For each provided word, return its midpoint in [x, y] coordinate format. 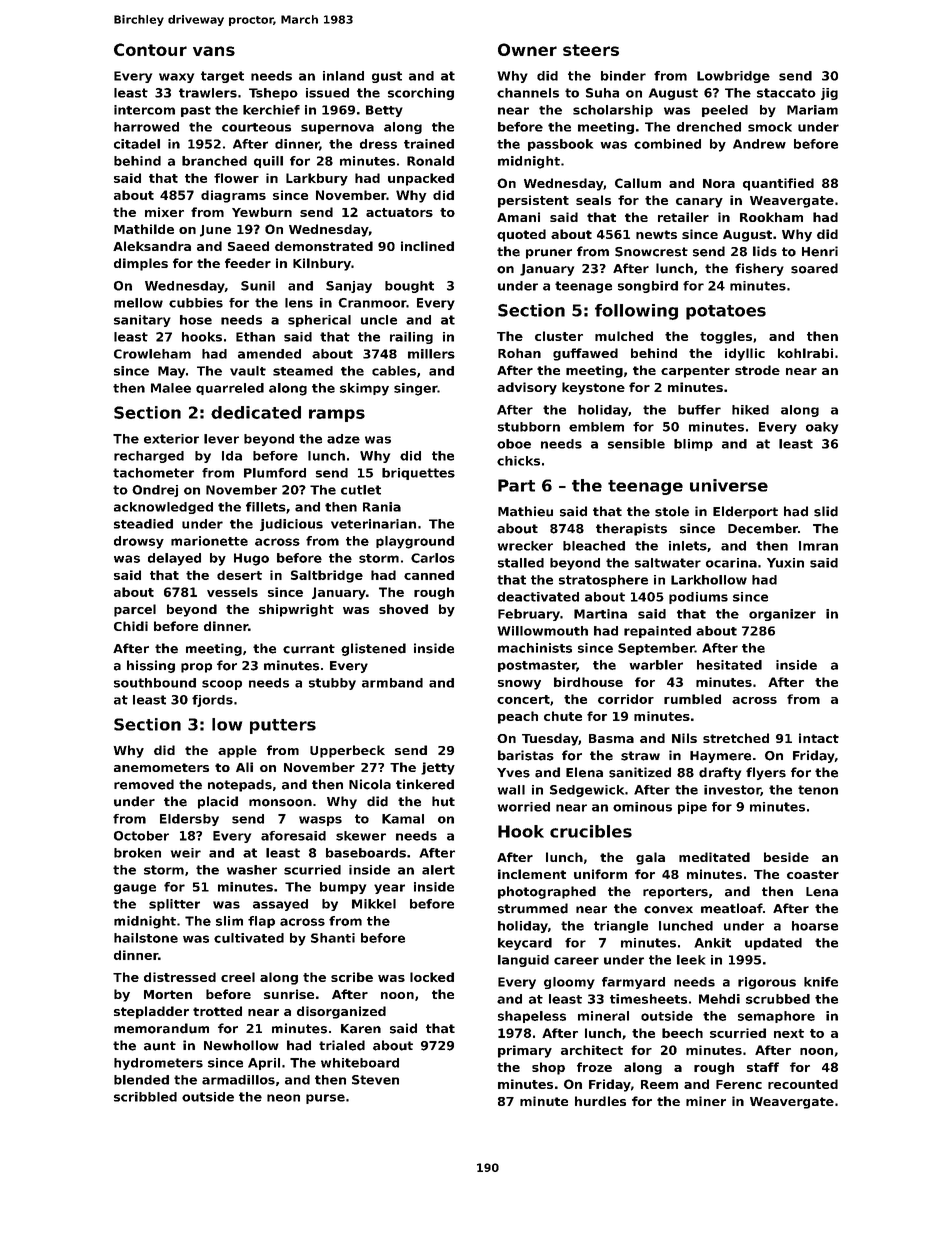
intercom [144, 110]
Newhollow [241, 1045]
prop [196, 668]
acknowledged [163, 508]
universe [729, 485]
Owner [527, 49]
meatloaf [732, 908]
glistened [373, 649]
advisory [527, 388]
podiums [698, 598]
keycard [525, 944]
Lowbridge [733, 77]
